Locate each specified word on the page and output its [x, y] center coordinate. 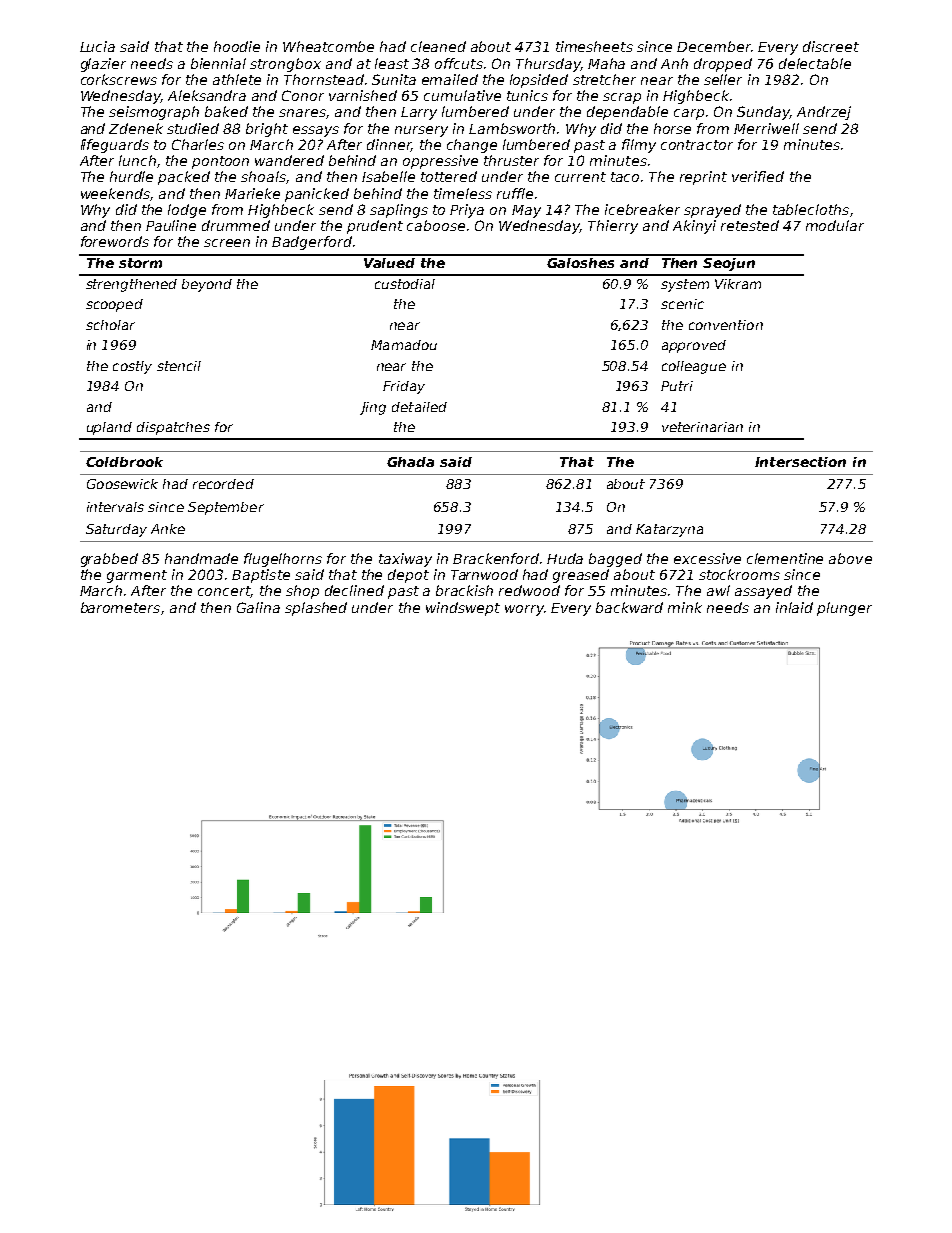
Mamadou [404, 345]
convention [726, 325]
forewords [115, 241]
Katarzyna [669, 530]
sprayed [712, 211]
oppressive [440, 162]
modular [835, 225]
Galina [258, 607]
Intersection [800, 462]
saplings [399, 211]
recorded [223, 484]
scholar [110, 325]
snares [302, 113]
